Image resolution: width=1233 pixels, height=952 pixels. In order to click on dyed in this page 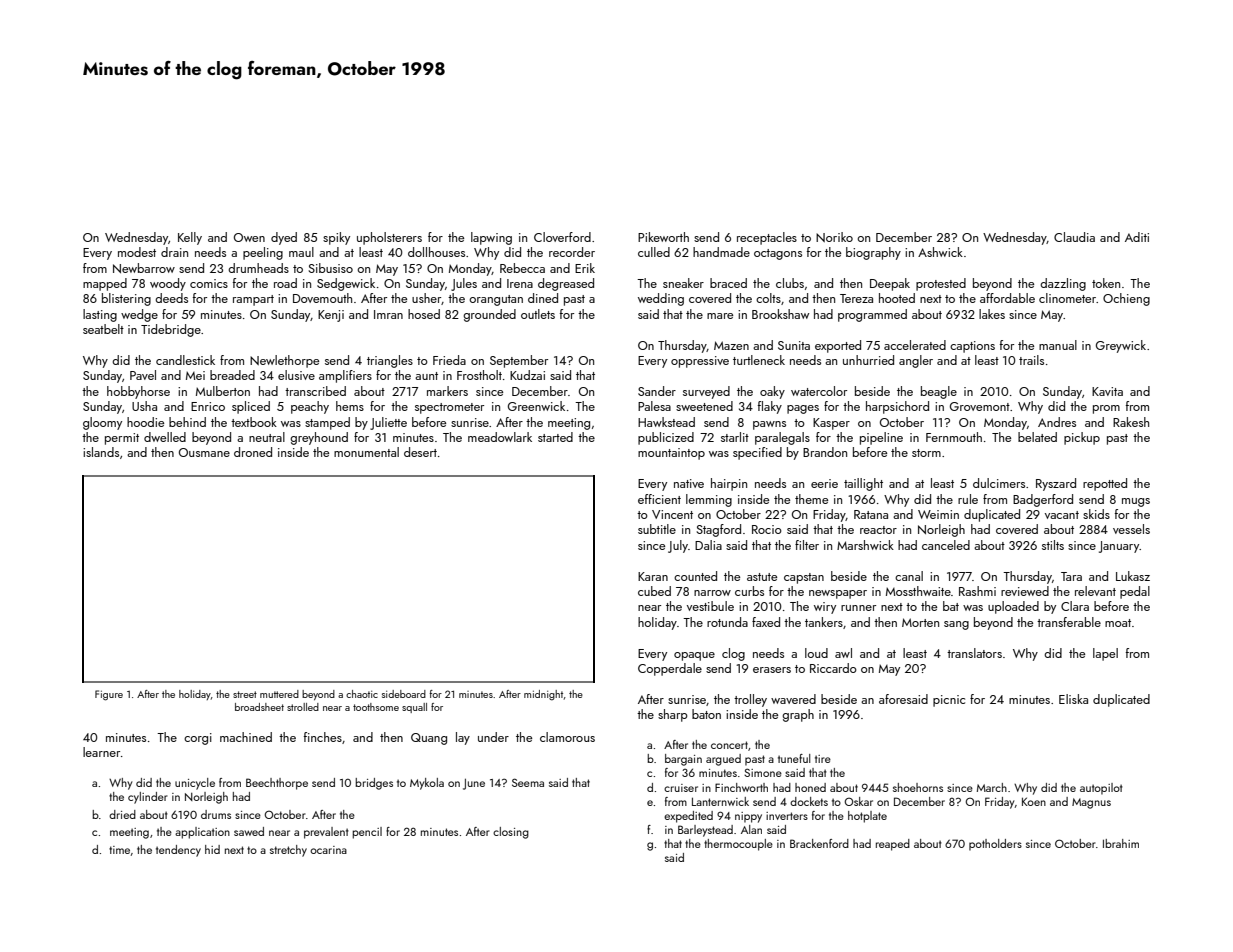, I will do `click(284, 238)`.
